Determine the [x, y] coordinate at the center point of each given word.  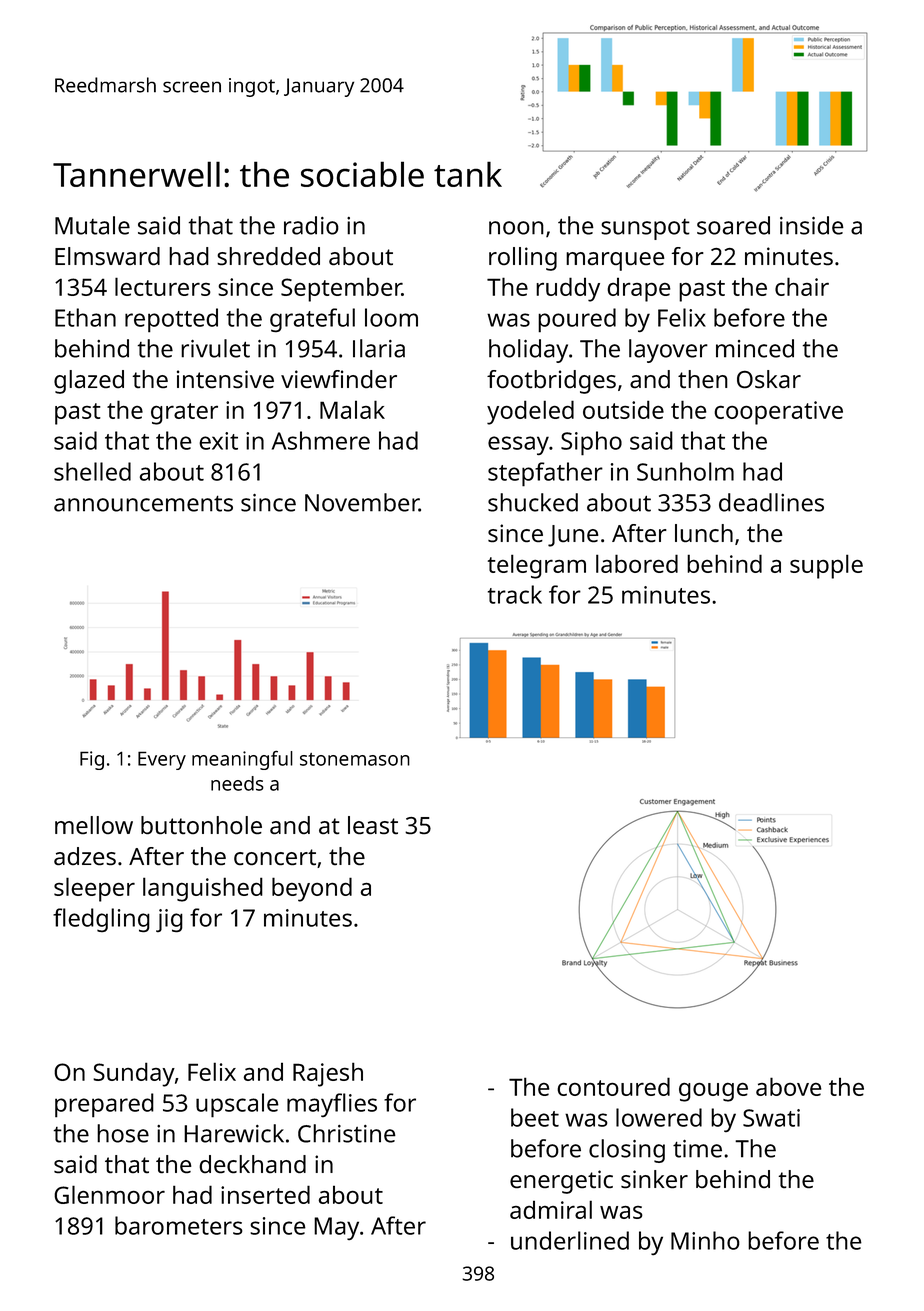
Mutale [92, 225]
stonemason [355, 759]
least [373, 825]
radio [311, 225]
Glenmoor [109, 1194]
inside [812, 225]
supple [826, 566]
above [789, 1086]
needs [237, 783]
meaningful [242, 760]
